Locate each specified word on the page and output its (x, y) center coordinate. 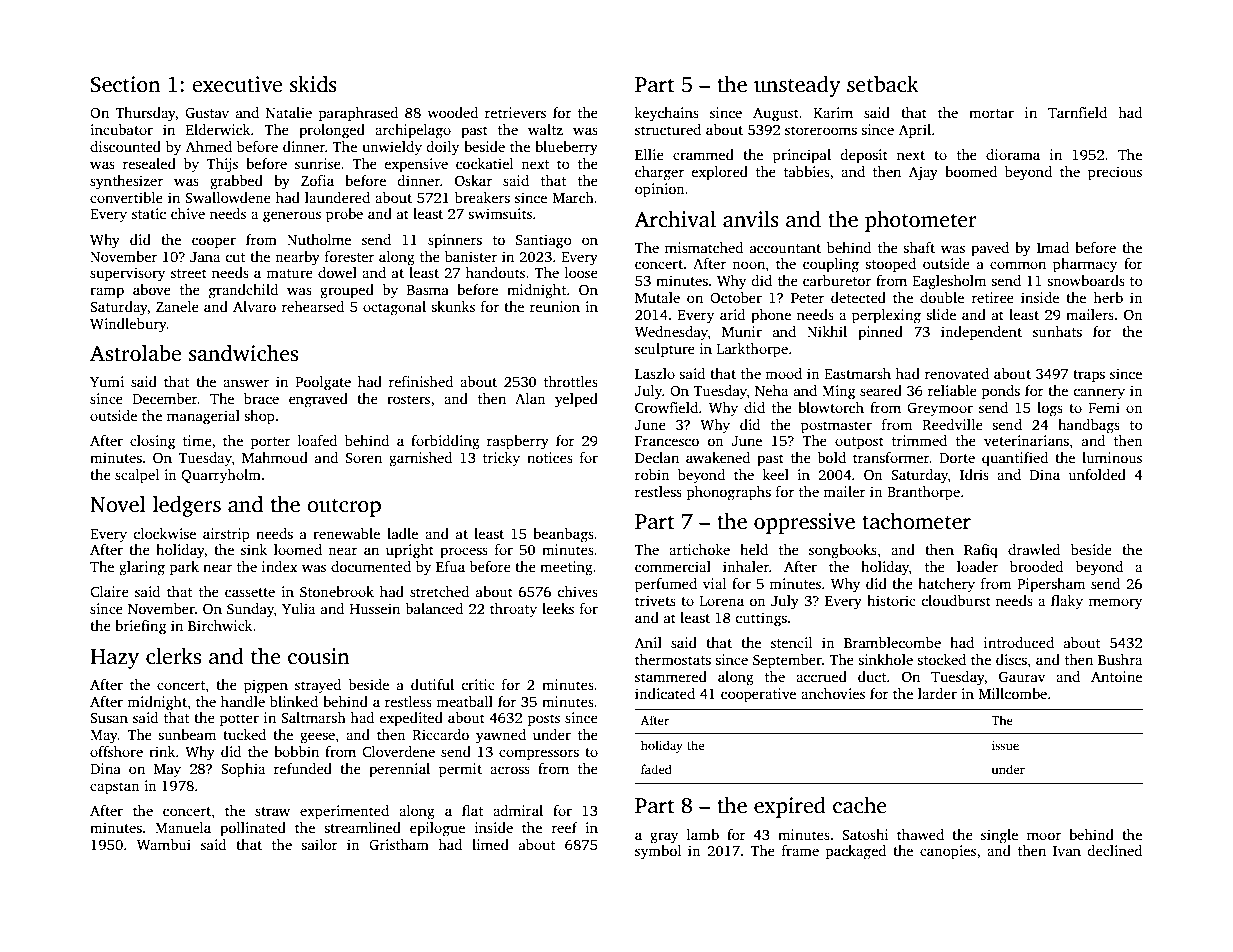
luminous (1112, 457)
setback (883, 84)
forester (349, 256)
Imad (1053, 247)
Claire (109, 591)
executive (237, 84)
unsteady (797, 86)
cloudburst (956, 600)
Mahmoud (275, 457)
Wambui (164, 844)
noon (748, 265)
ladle (402, 533)
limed (490, 844)
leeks (558, 608)
